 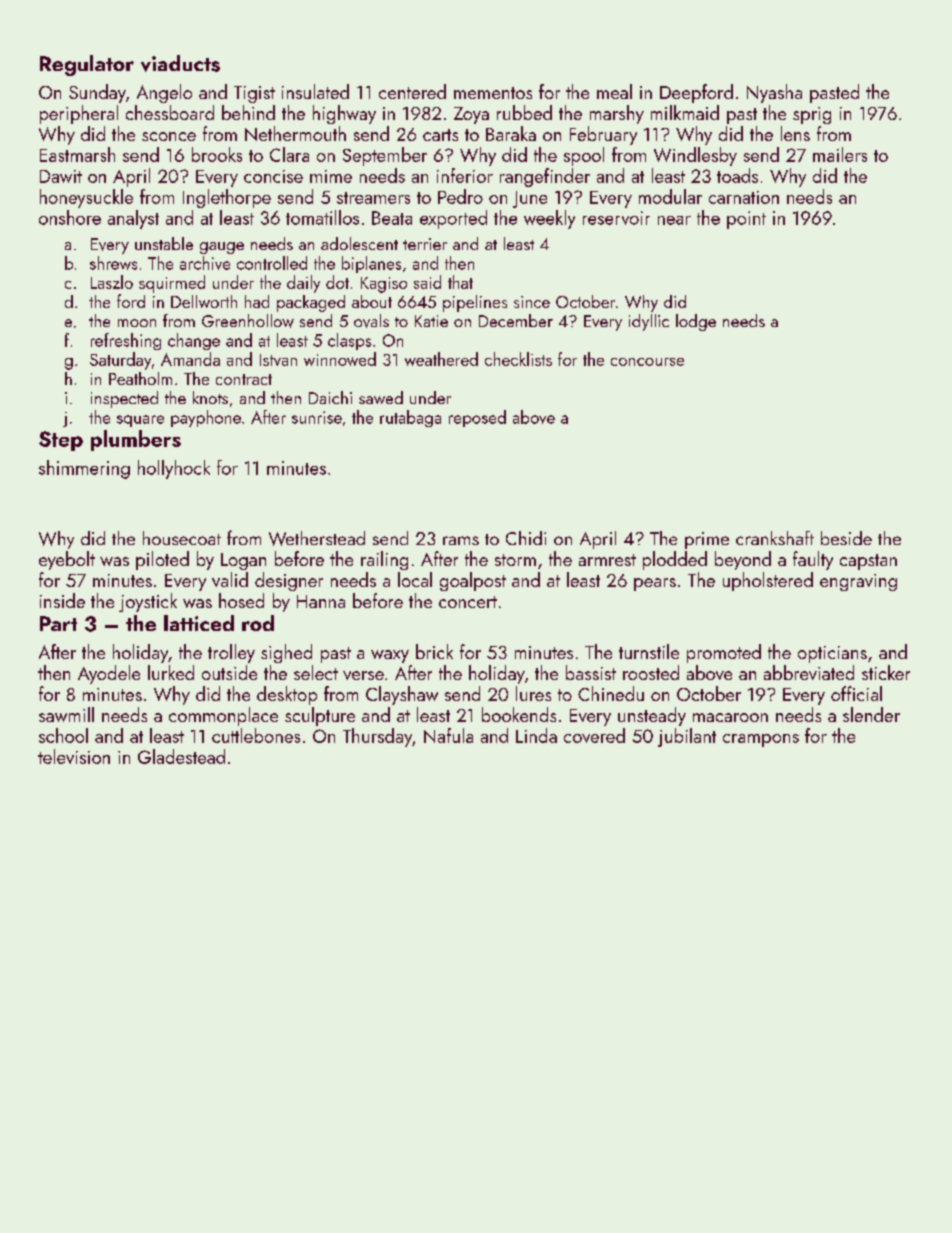 What do you see at coordinates (330, 397) in the screenshot?
I see `Daichi` at bounding box center [330, 397].
